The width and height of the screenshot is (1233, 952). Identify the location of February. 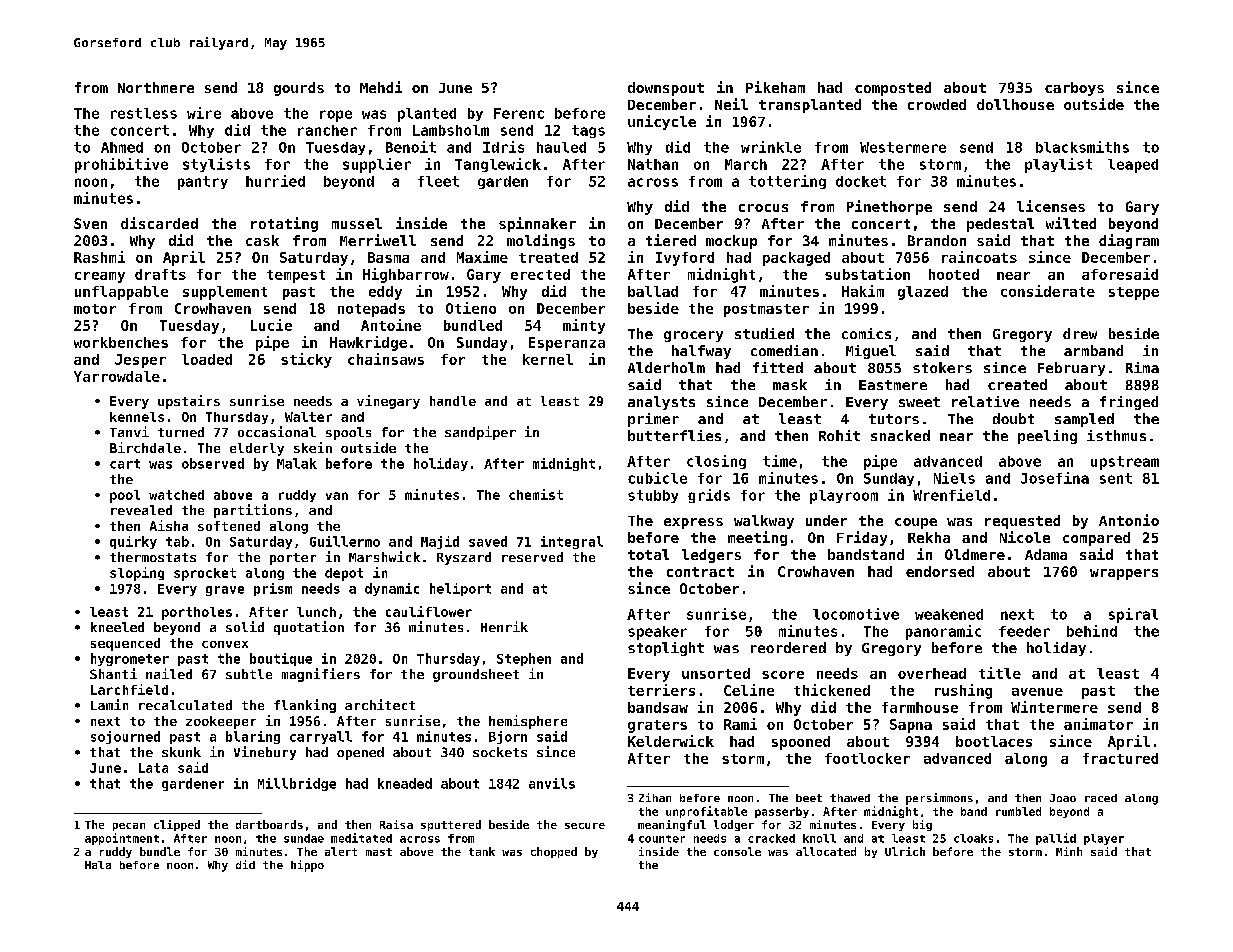
(1071, 369).
